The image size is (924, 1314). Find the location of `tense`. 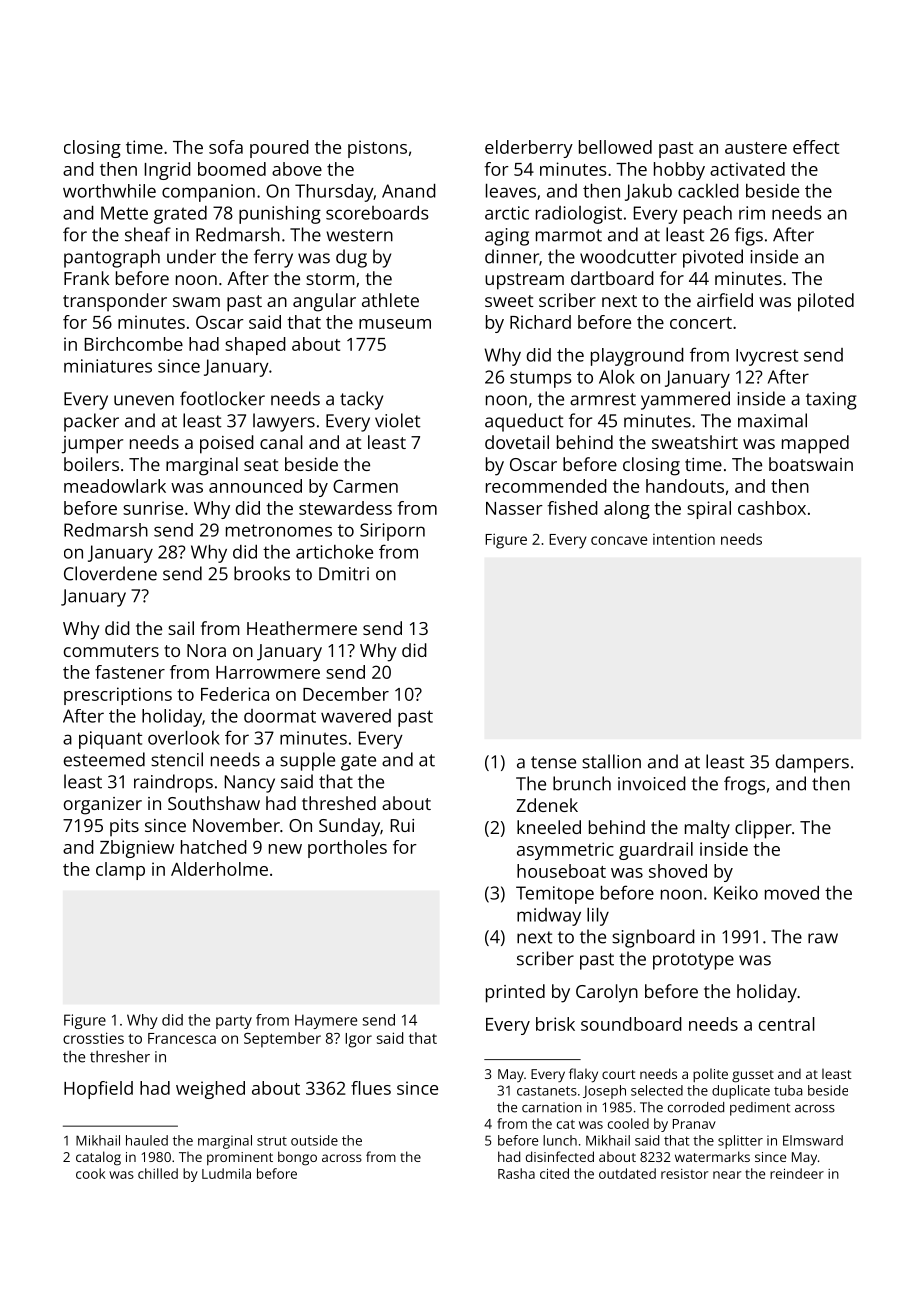

tense is located at coordinates (553, 762).
